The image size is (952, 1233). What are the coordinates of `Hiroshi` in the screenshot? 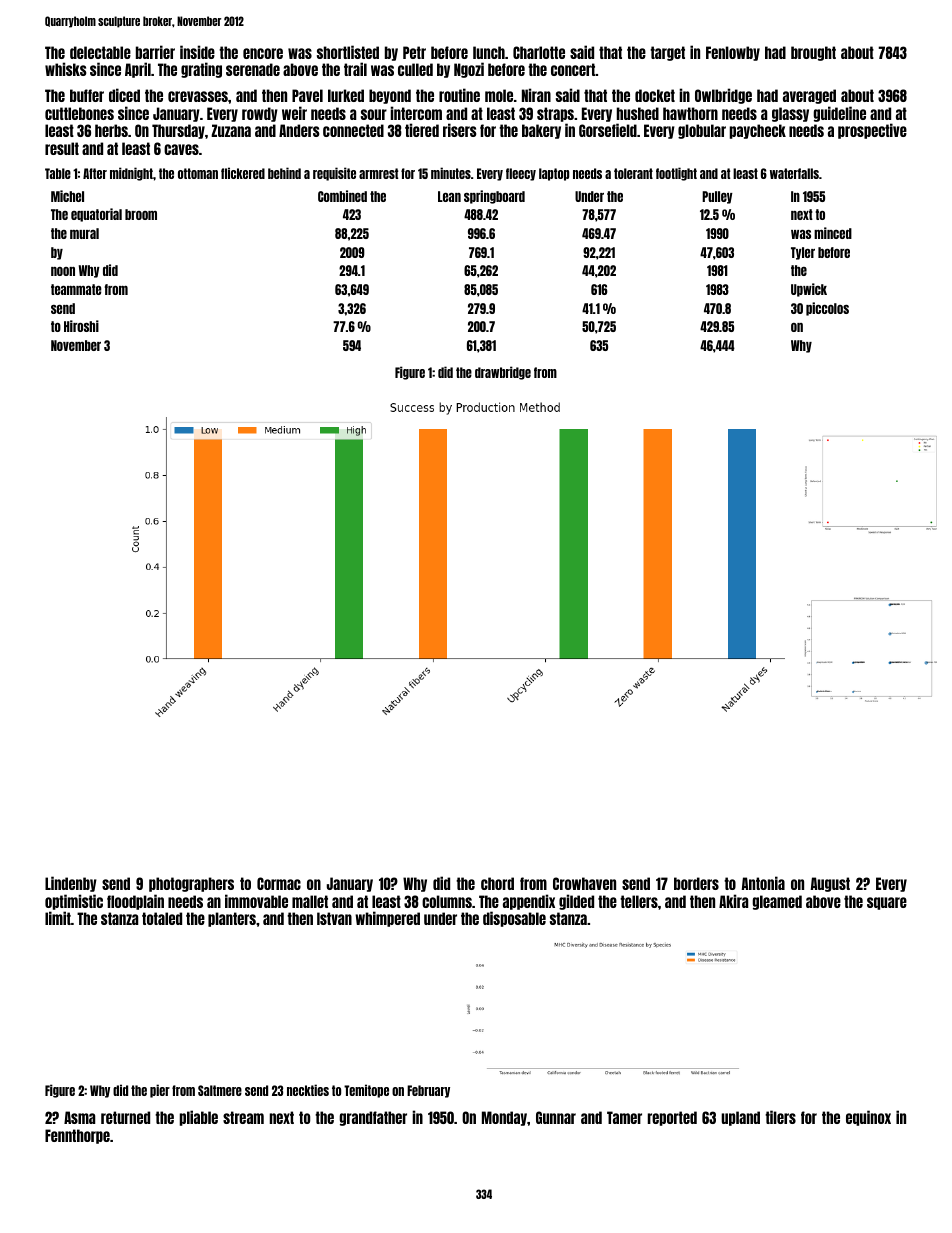 It's located at (81, 326).
